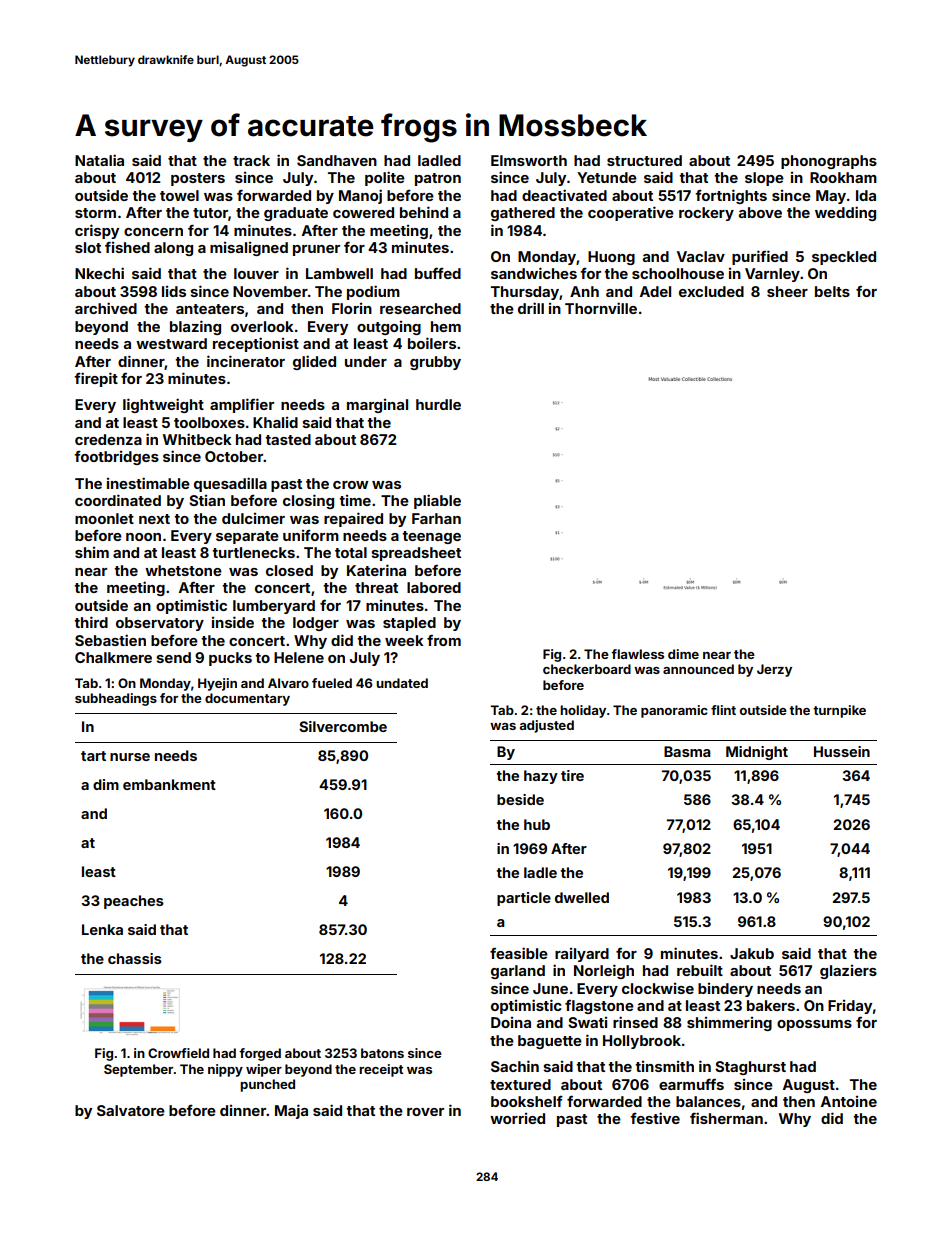  What do you see at coordinates (711, 291) in the screenshot?
I see `excluded` at bounding box center [711, 291].
